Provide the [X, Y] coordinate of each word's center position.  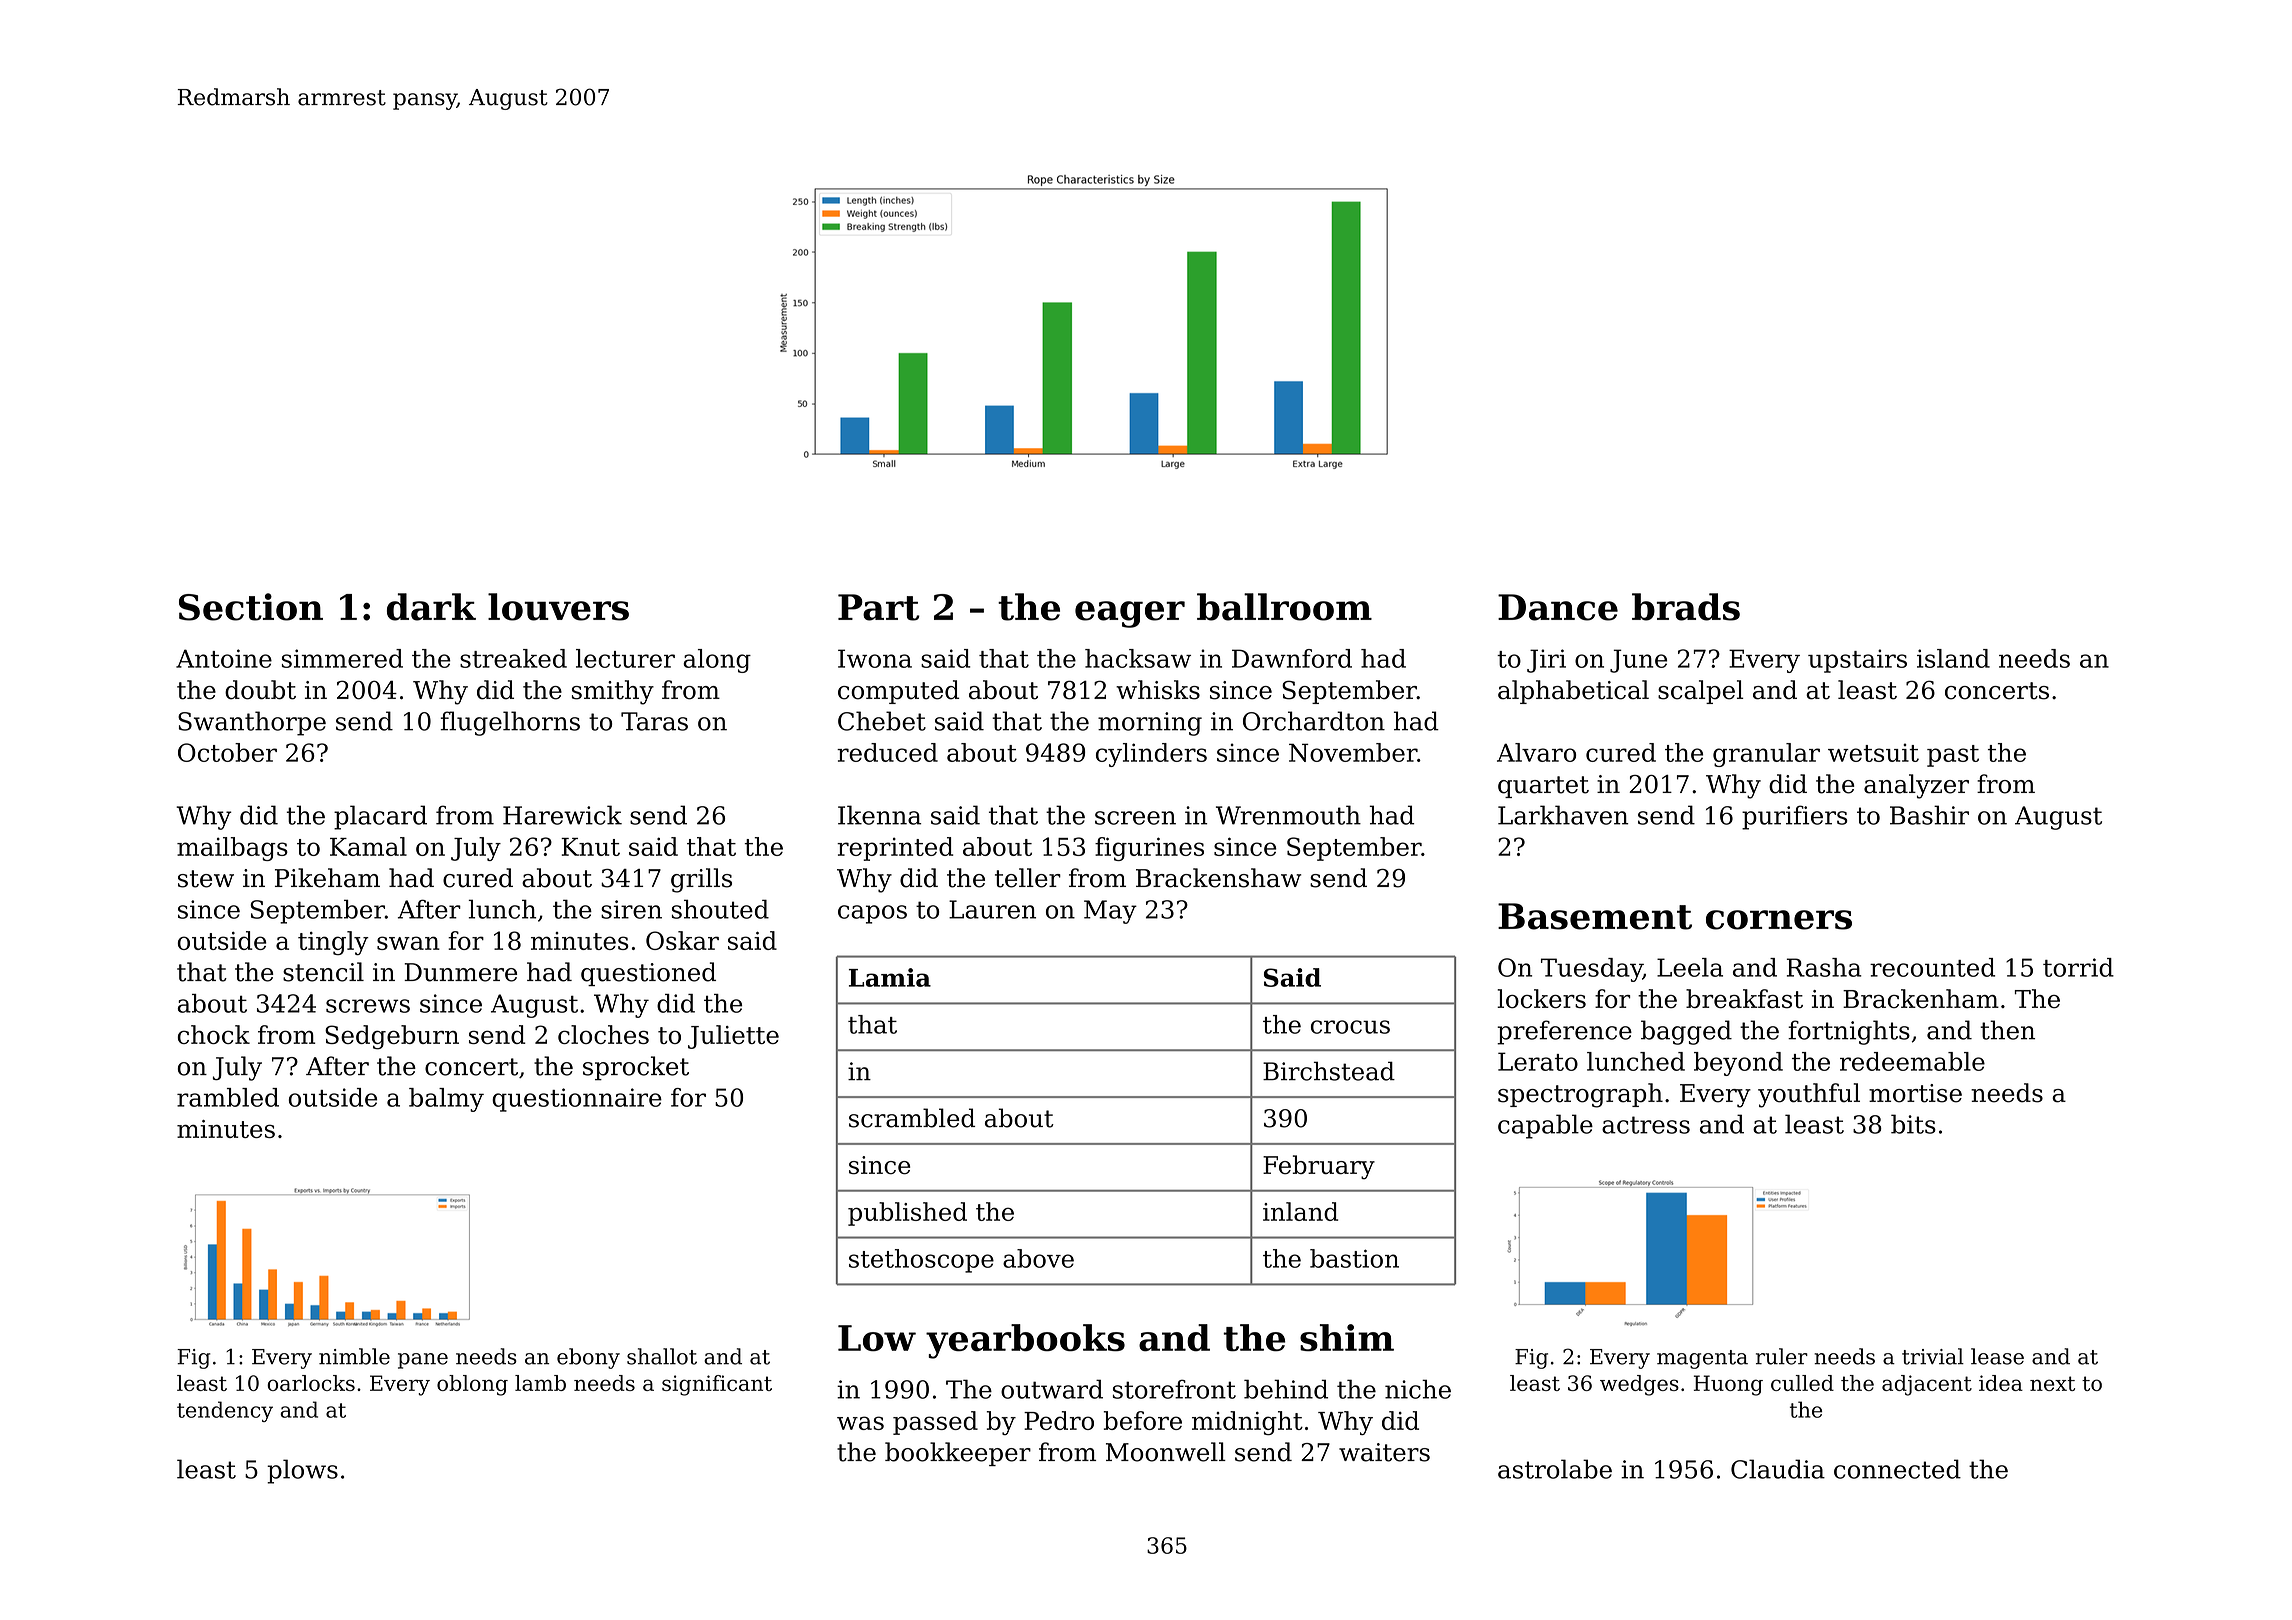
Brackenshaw [1218, 878]
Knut [590, 847]
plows [302, 1471]
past [1953, 756]
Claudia [1778, 1469]
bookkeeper [958, 1454]
